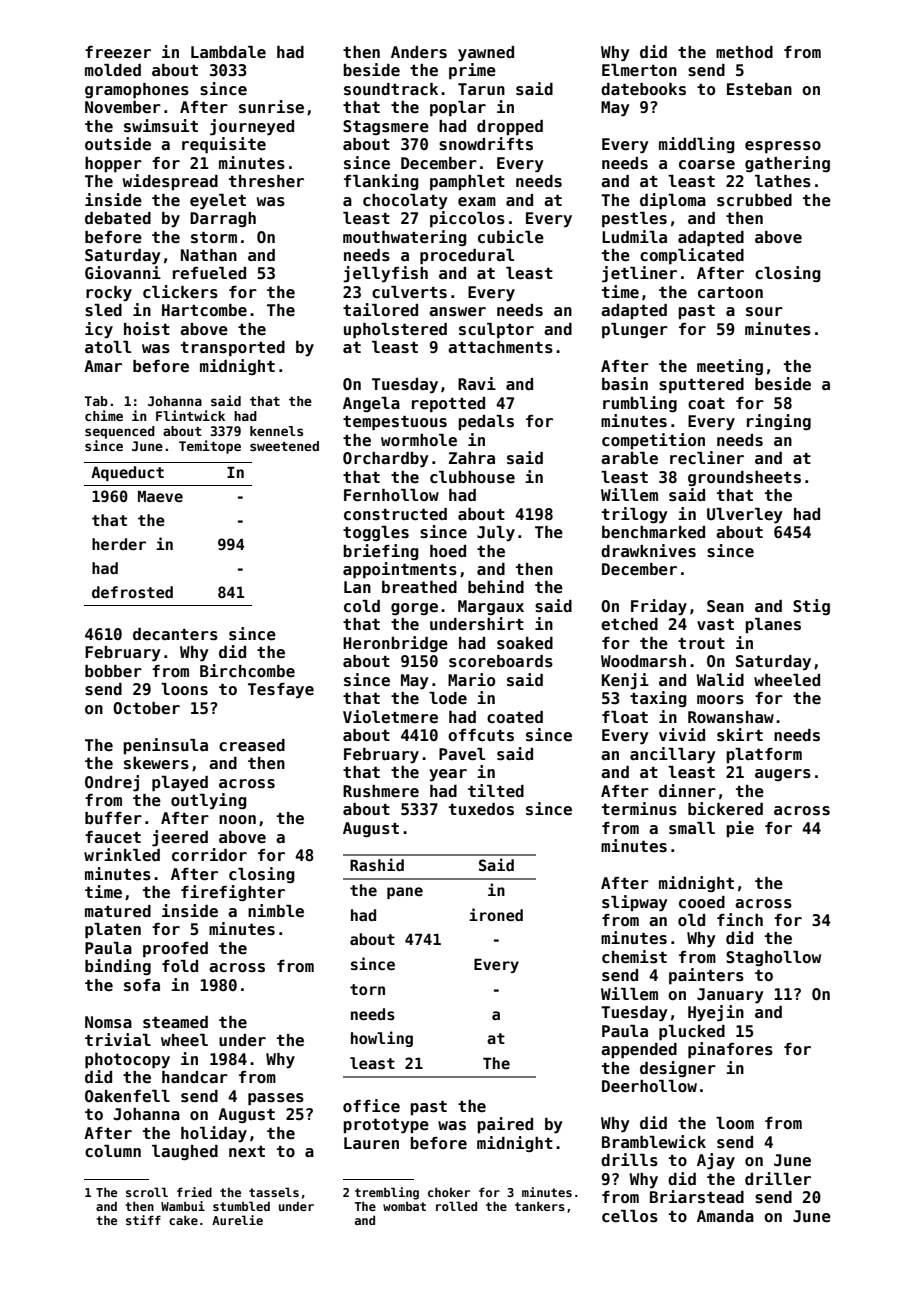  I want to click on freezer, so click(118, 52).
